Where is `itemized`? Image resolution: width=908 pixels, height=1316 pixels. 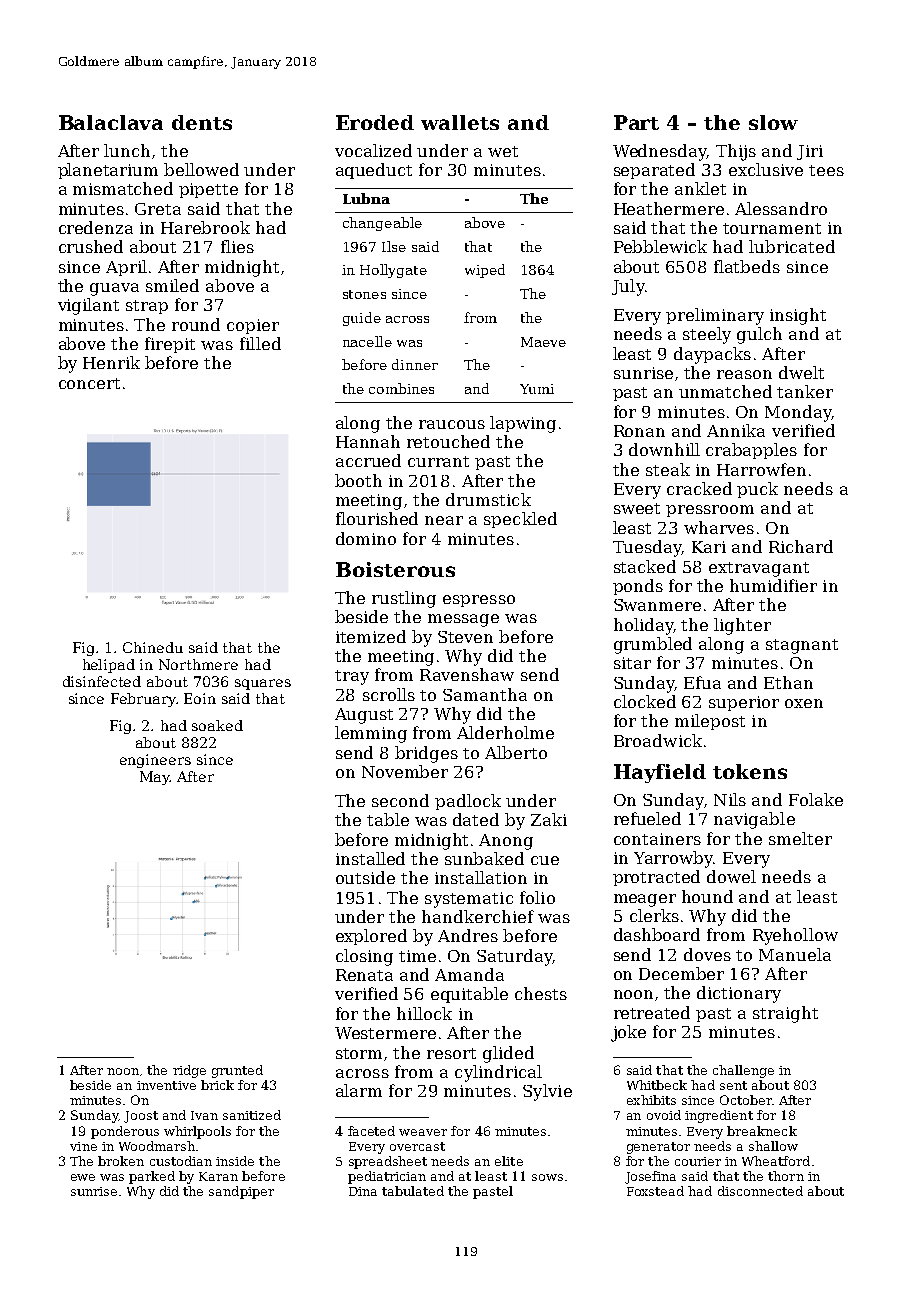
itemized is located at coordinates (371, 636).
